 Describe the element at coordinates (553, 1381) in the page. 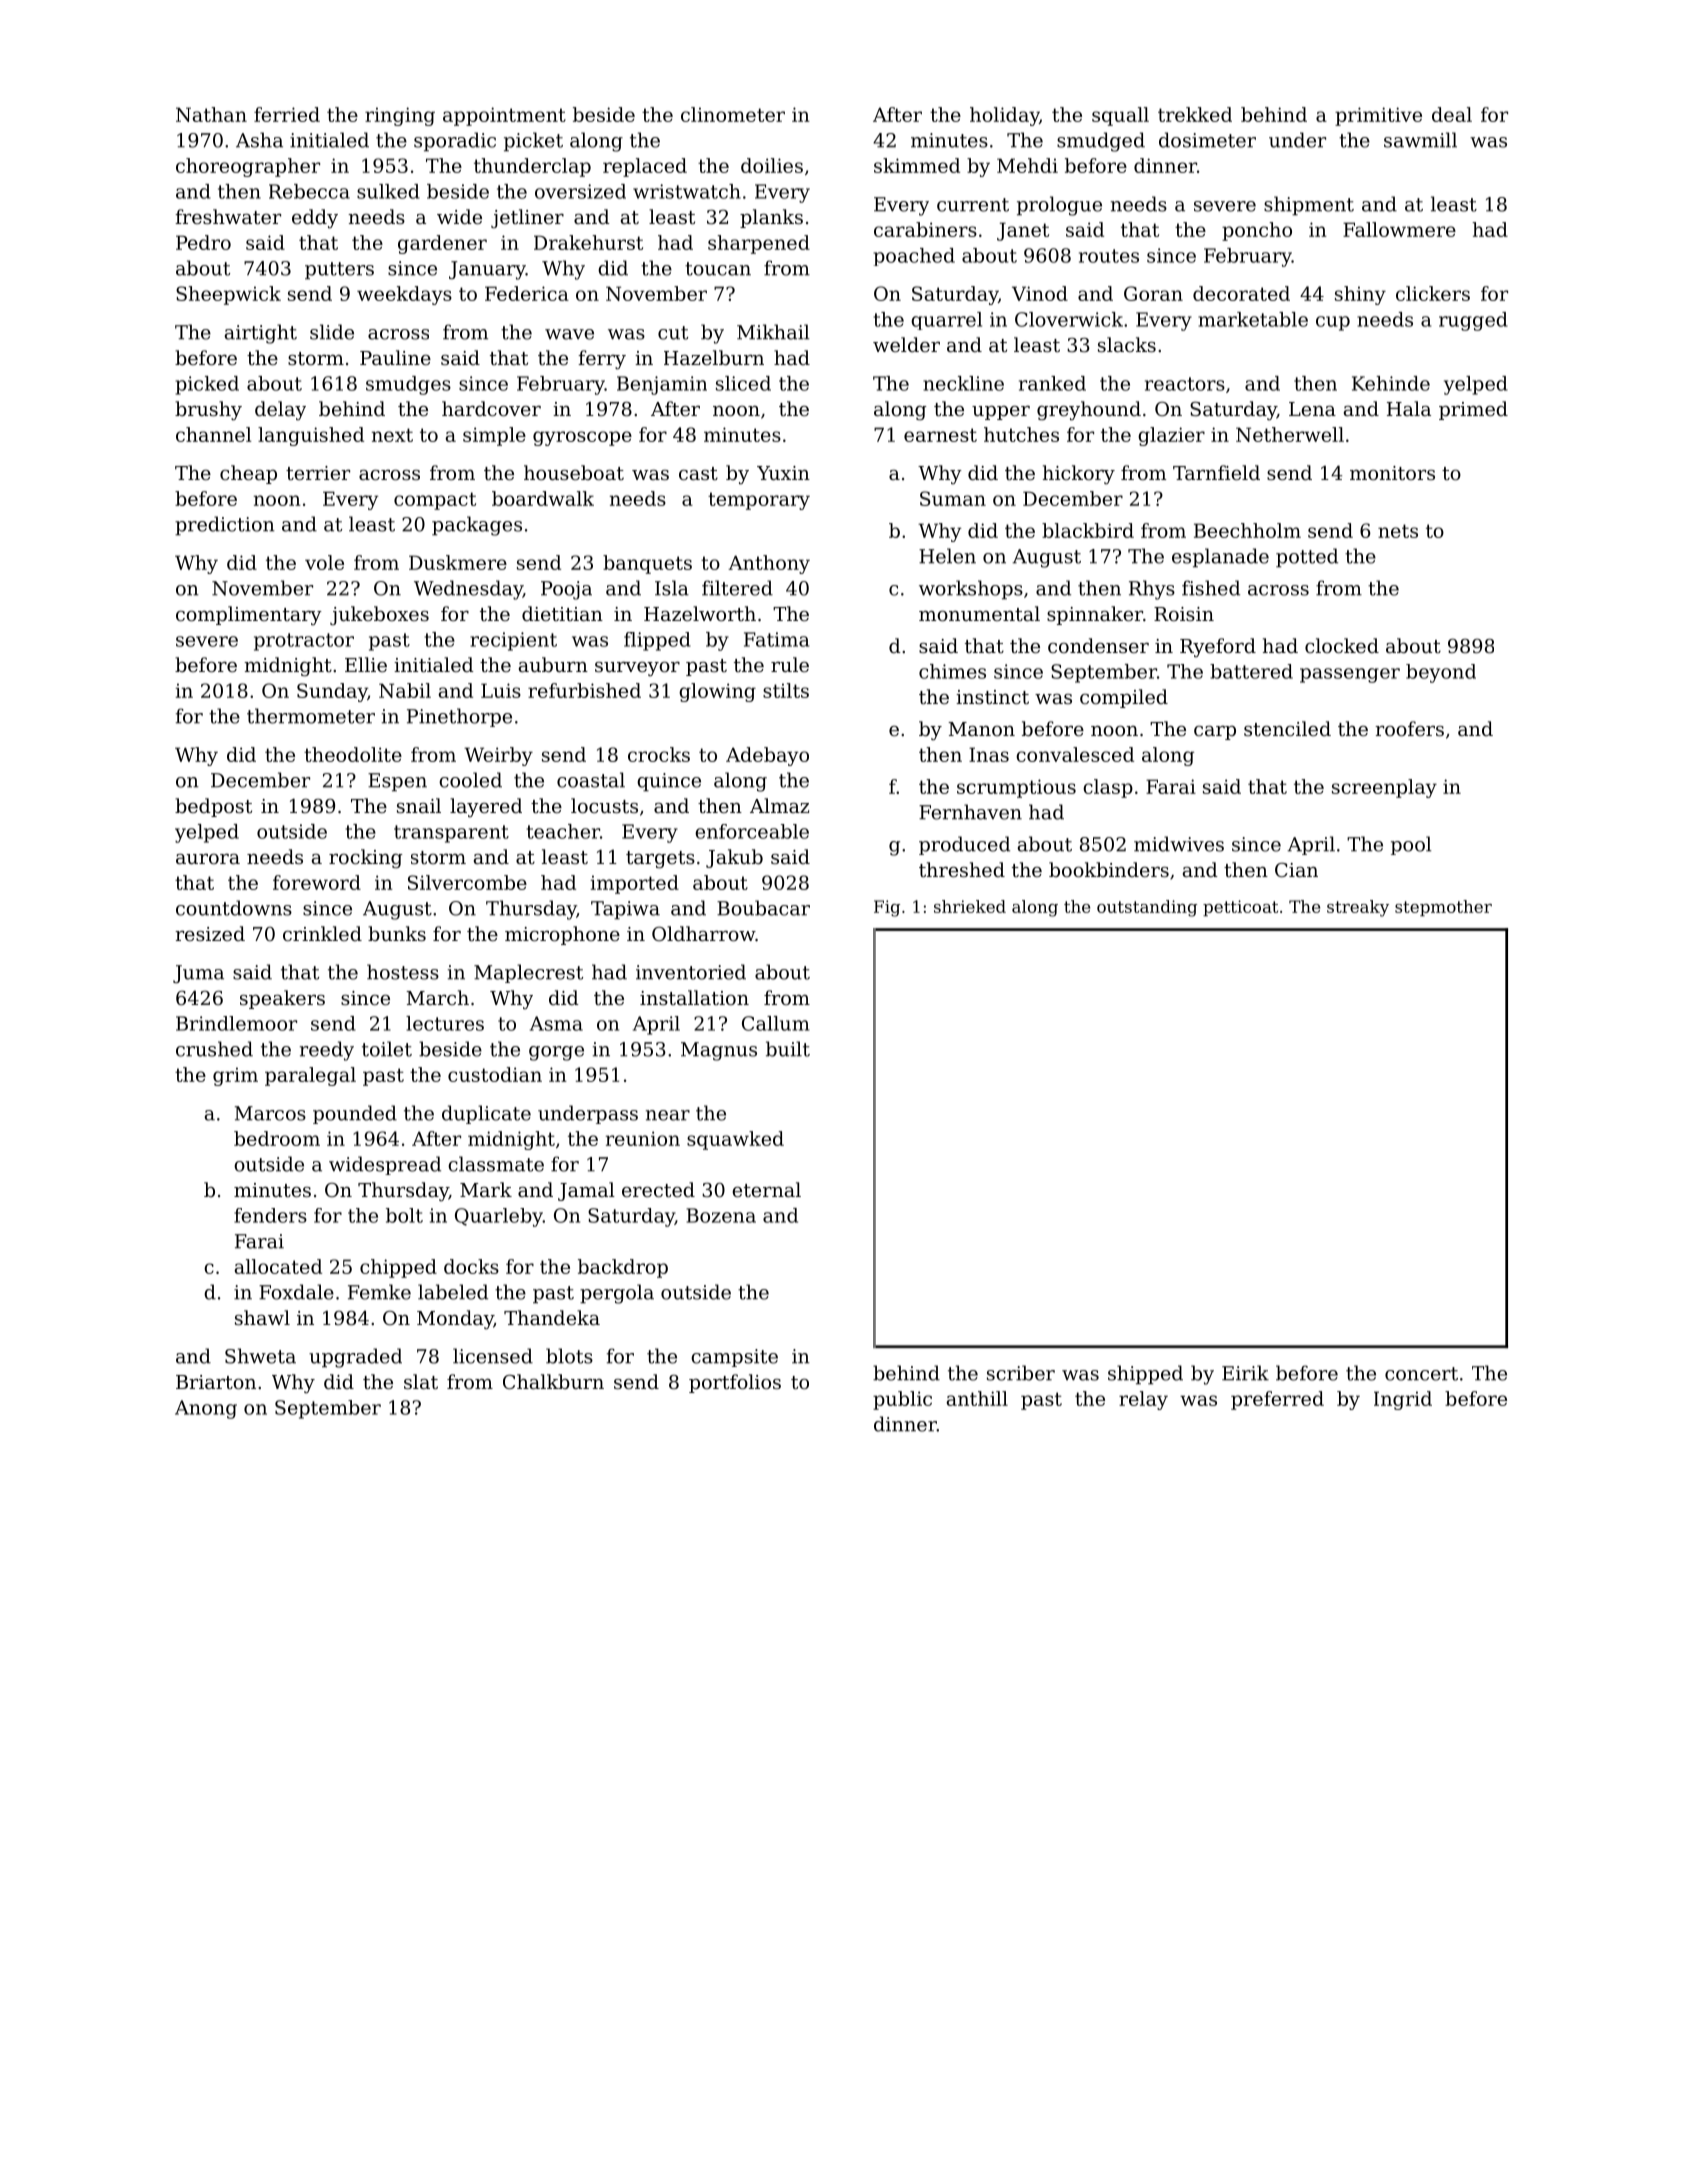

I see `Chalkburn` at that location.
